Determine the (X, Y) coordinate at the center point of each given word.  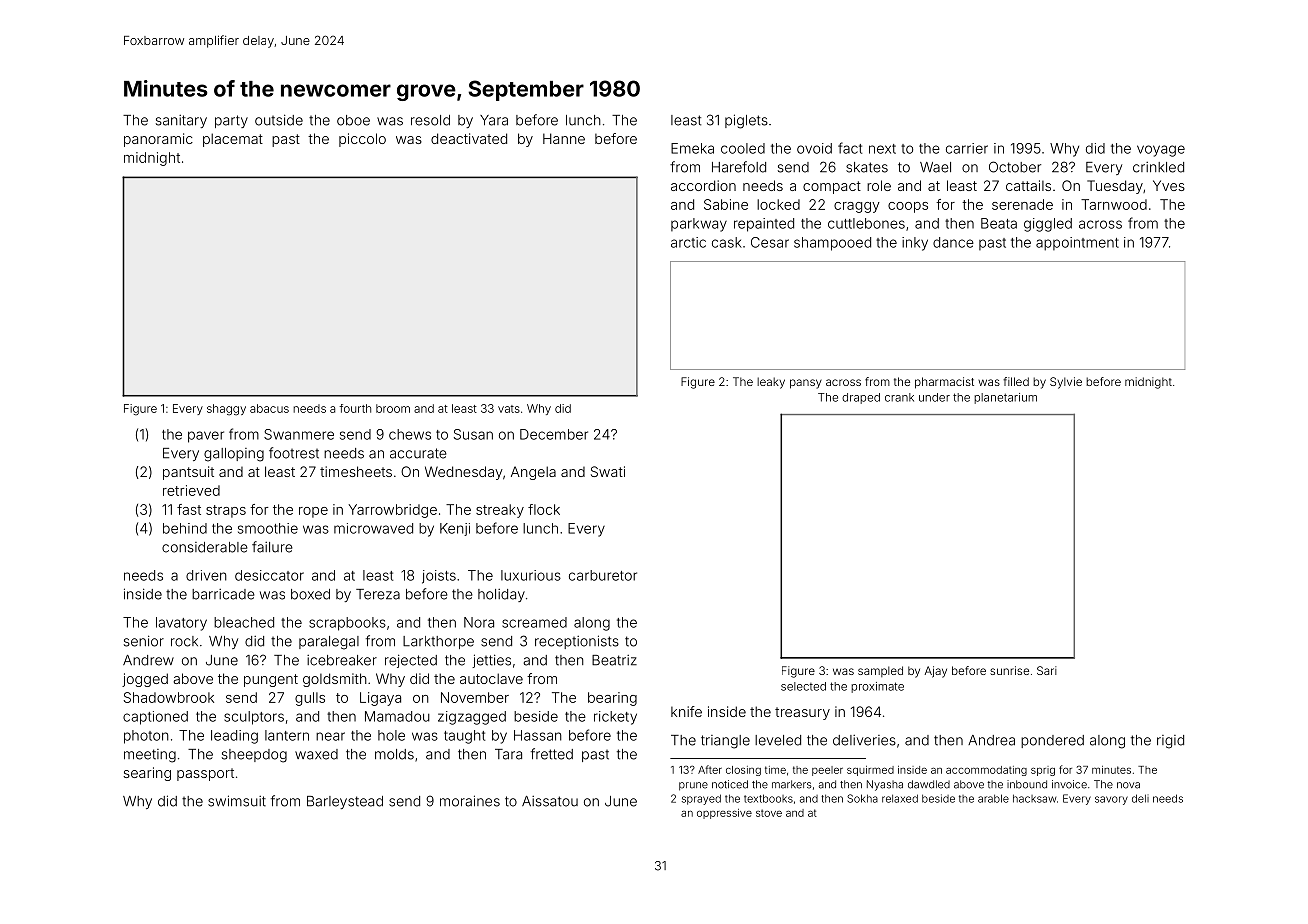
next (882, 149)
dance (953, 242)
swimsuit (237, 801)
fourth (355, 408)
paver (206, 437)
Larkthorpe (438, 642)
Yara (494, 120)
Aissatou (550, 801)
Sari (1047, 670)
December (554, 434)
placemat (233, 140)
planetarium (1005, 398)
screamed (534, 622)
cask (727, 242)
